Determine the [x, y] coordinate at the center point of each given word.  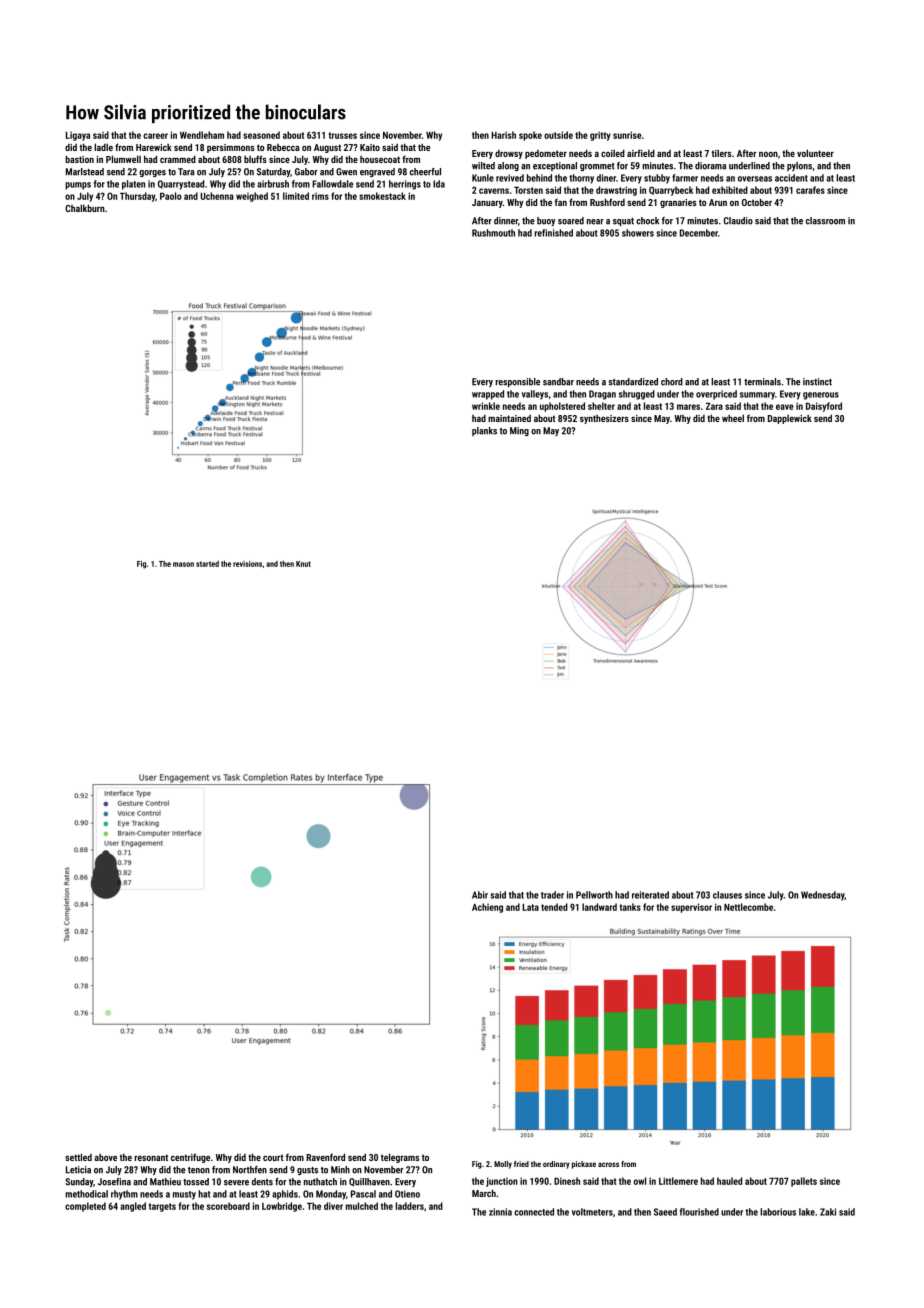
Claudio [738, 221]
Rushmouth [493, 233]
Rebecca [283, 147]
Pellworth [594, 895]
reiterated [650, 895]
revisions [247, 564]
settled [78, 1157]
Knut [303, 564]
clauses [727, 895]
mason [183, 564]
